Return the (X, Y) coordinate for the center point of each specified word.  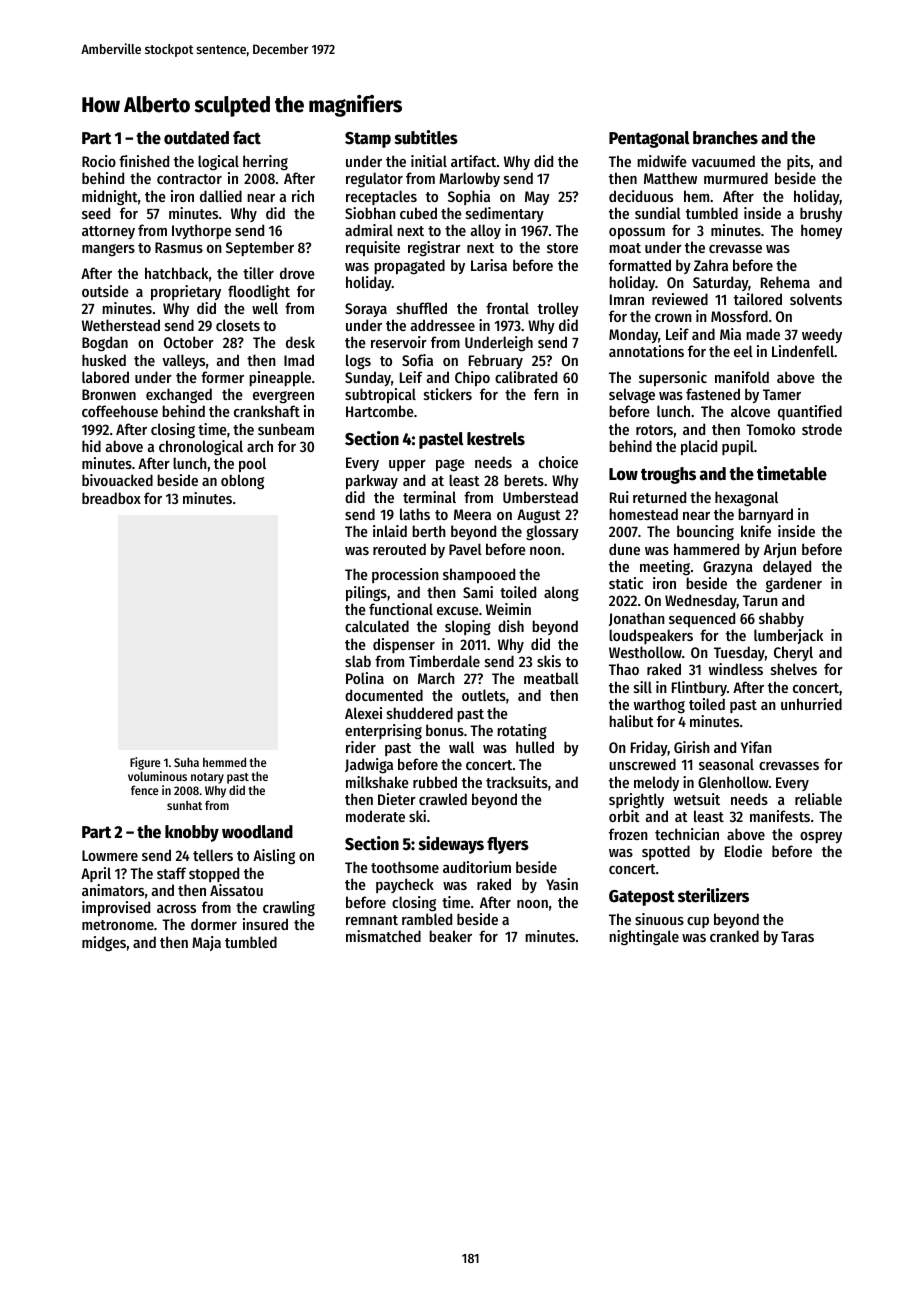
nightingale (644, 938)
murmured (736, 178)
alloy (486, 231)
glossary (552, 533)
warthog (659, 706)
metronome (118, 925)
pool (252, 464)
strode (822, 429)
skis (549, 661)
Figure (145, 763)
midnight (110, 198)
